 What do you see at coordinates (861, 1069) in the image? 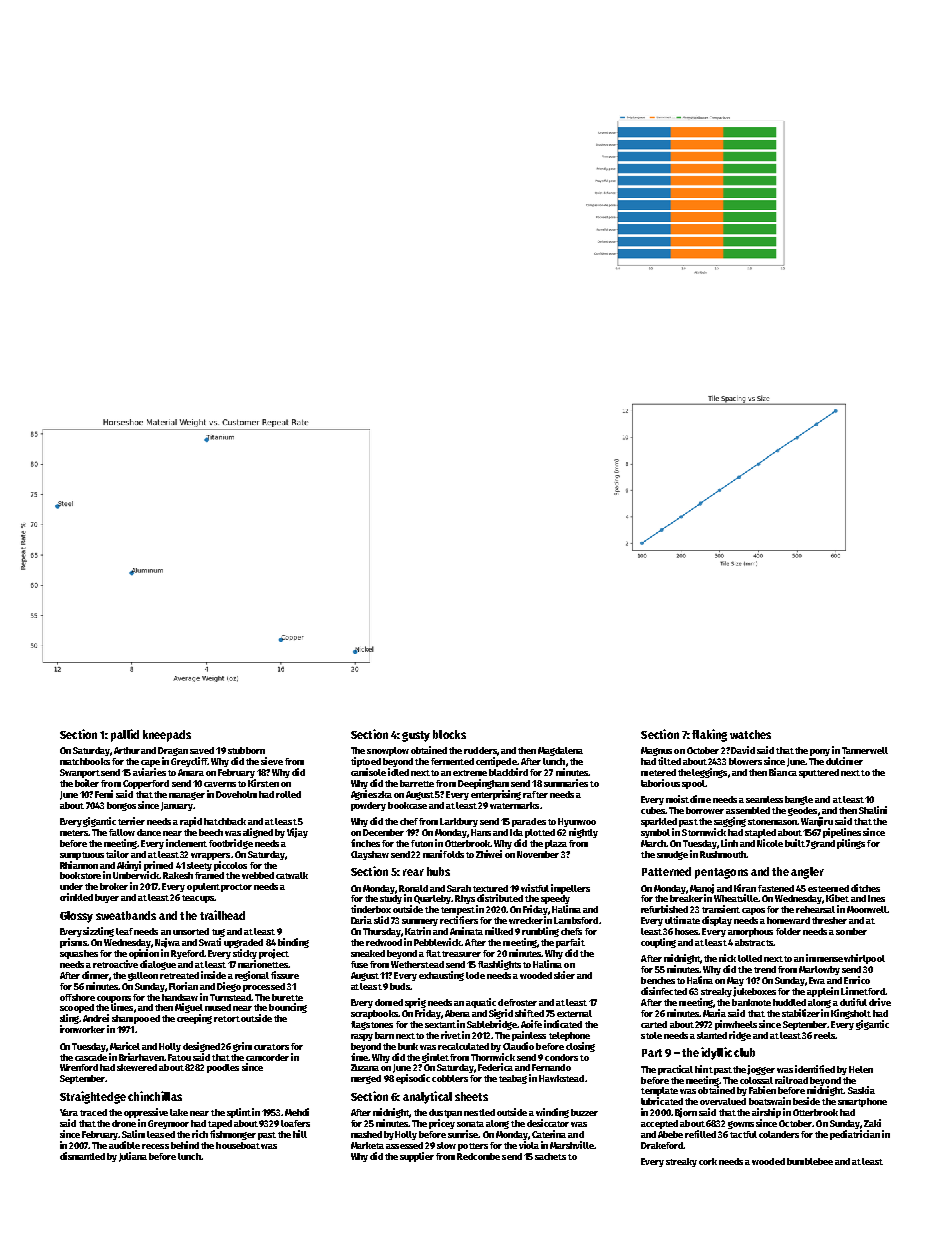
I see `Helen` at bounding box center [861, 1069].
